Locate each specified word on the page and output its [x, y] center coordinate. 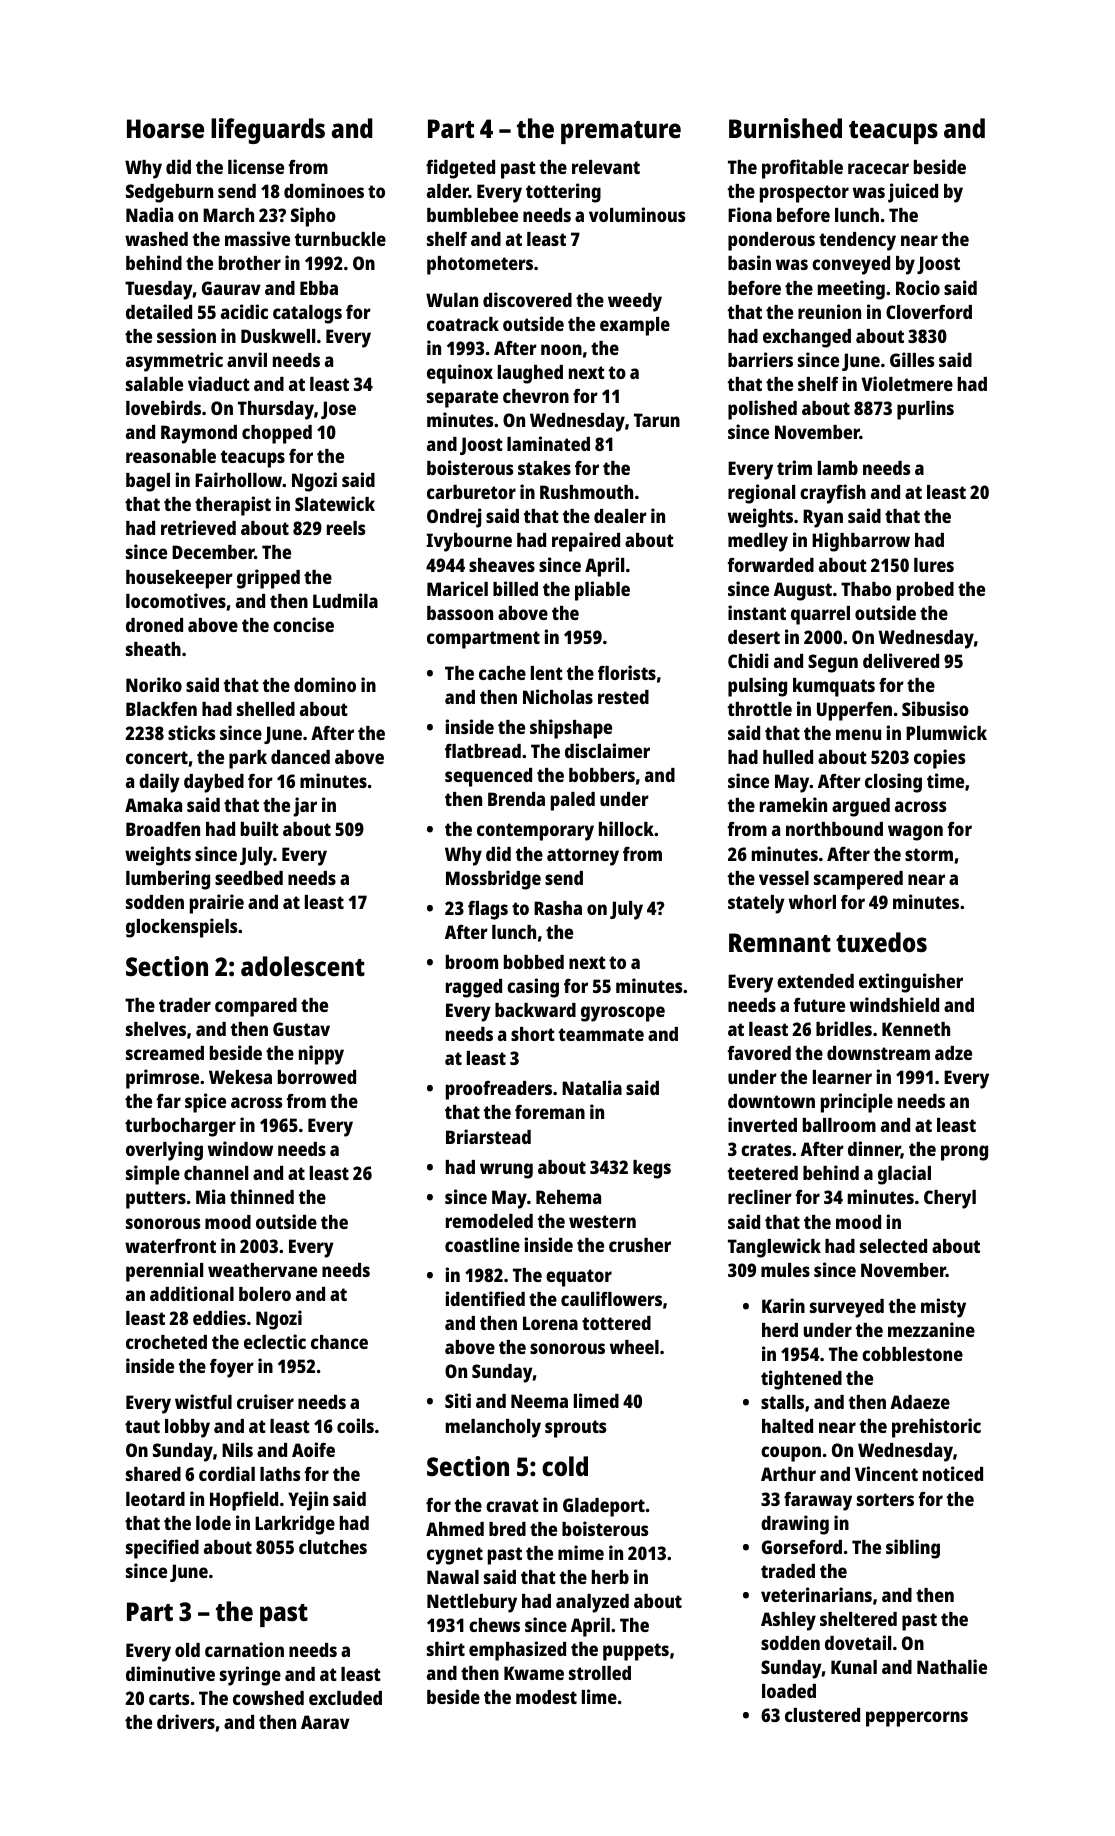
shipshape [571, 729]
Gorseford [802, 1547]
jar [305, 807]
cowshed [268, 1698]
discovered [527, 299]
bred [507, 1529]
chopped [277, 434]
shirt [446, 1648]
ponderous [771, 241]
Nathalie [952, 1666]
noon [561, 349]
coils [355, 1425]
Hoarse [165, 128]
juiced [913, 193]
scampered [858, 880]
